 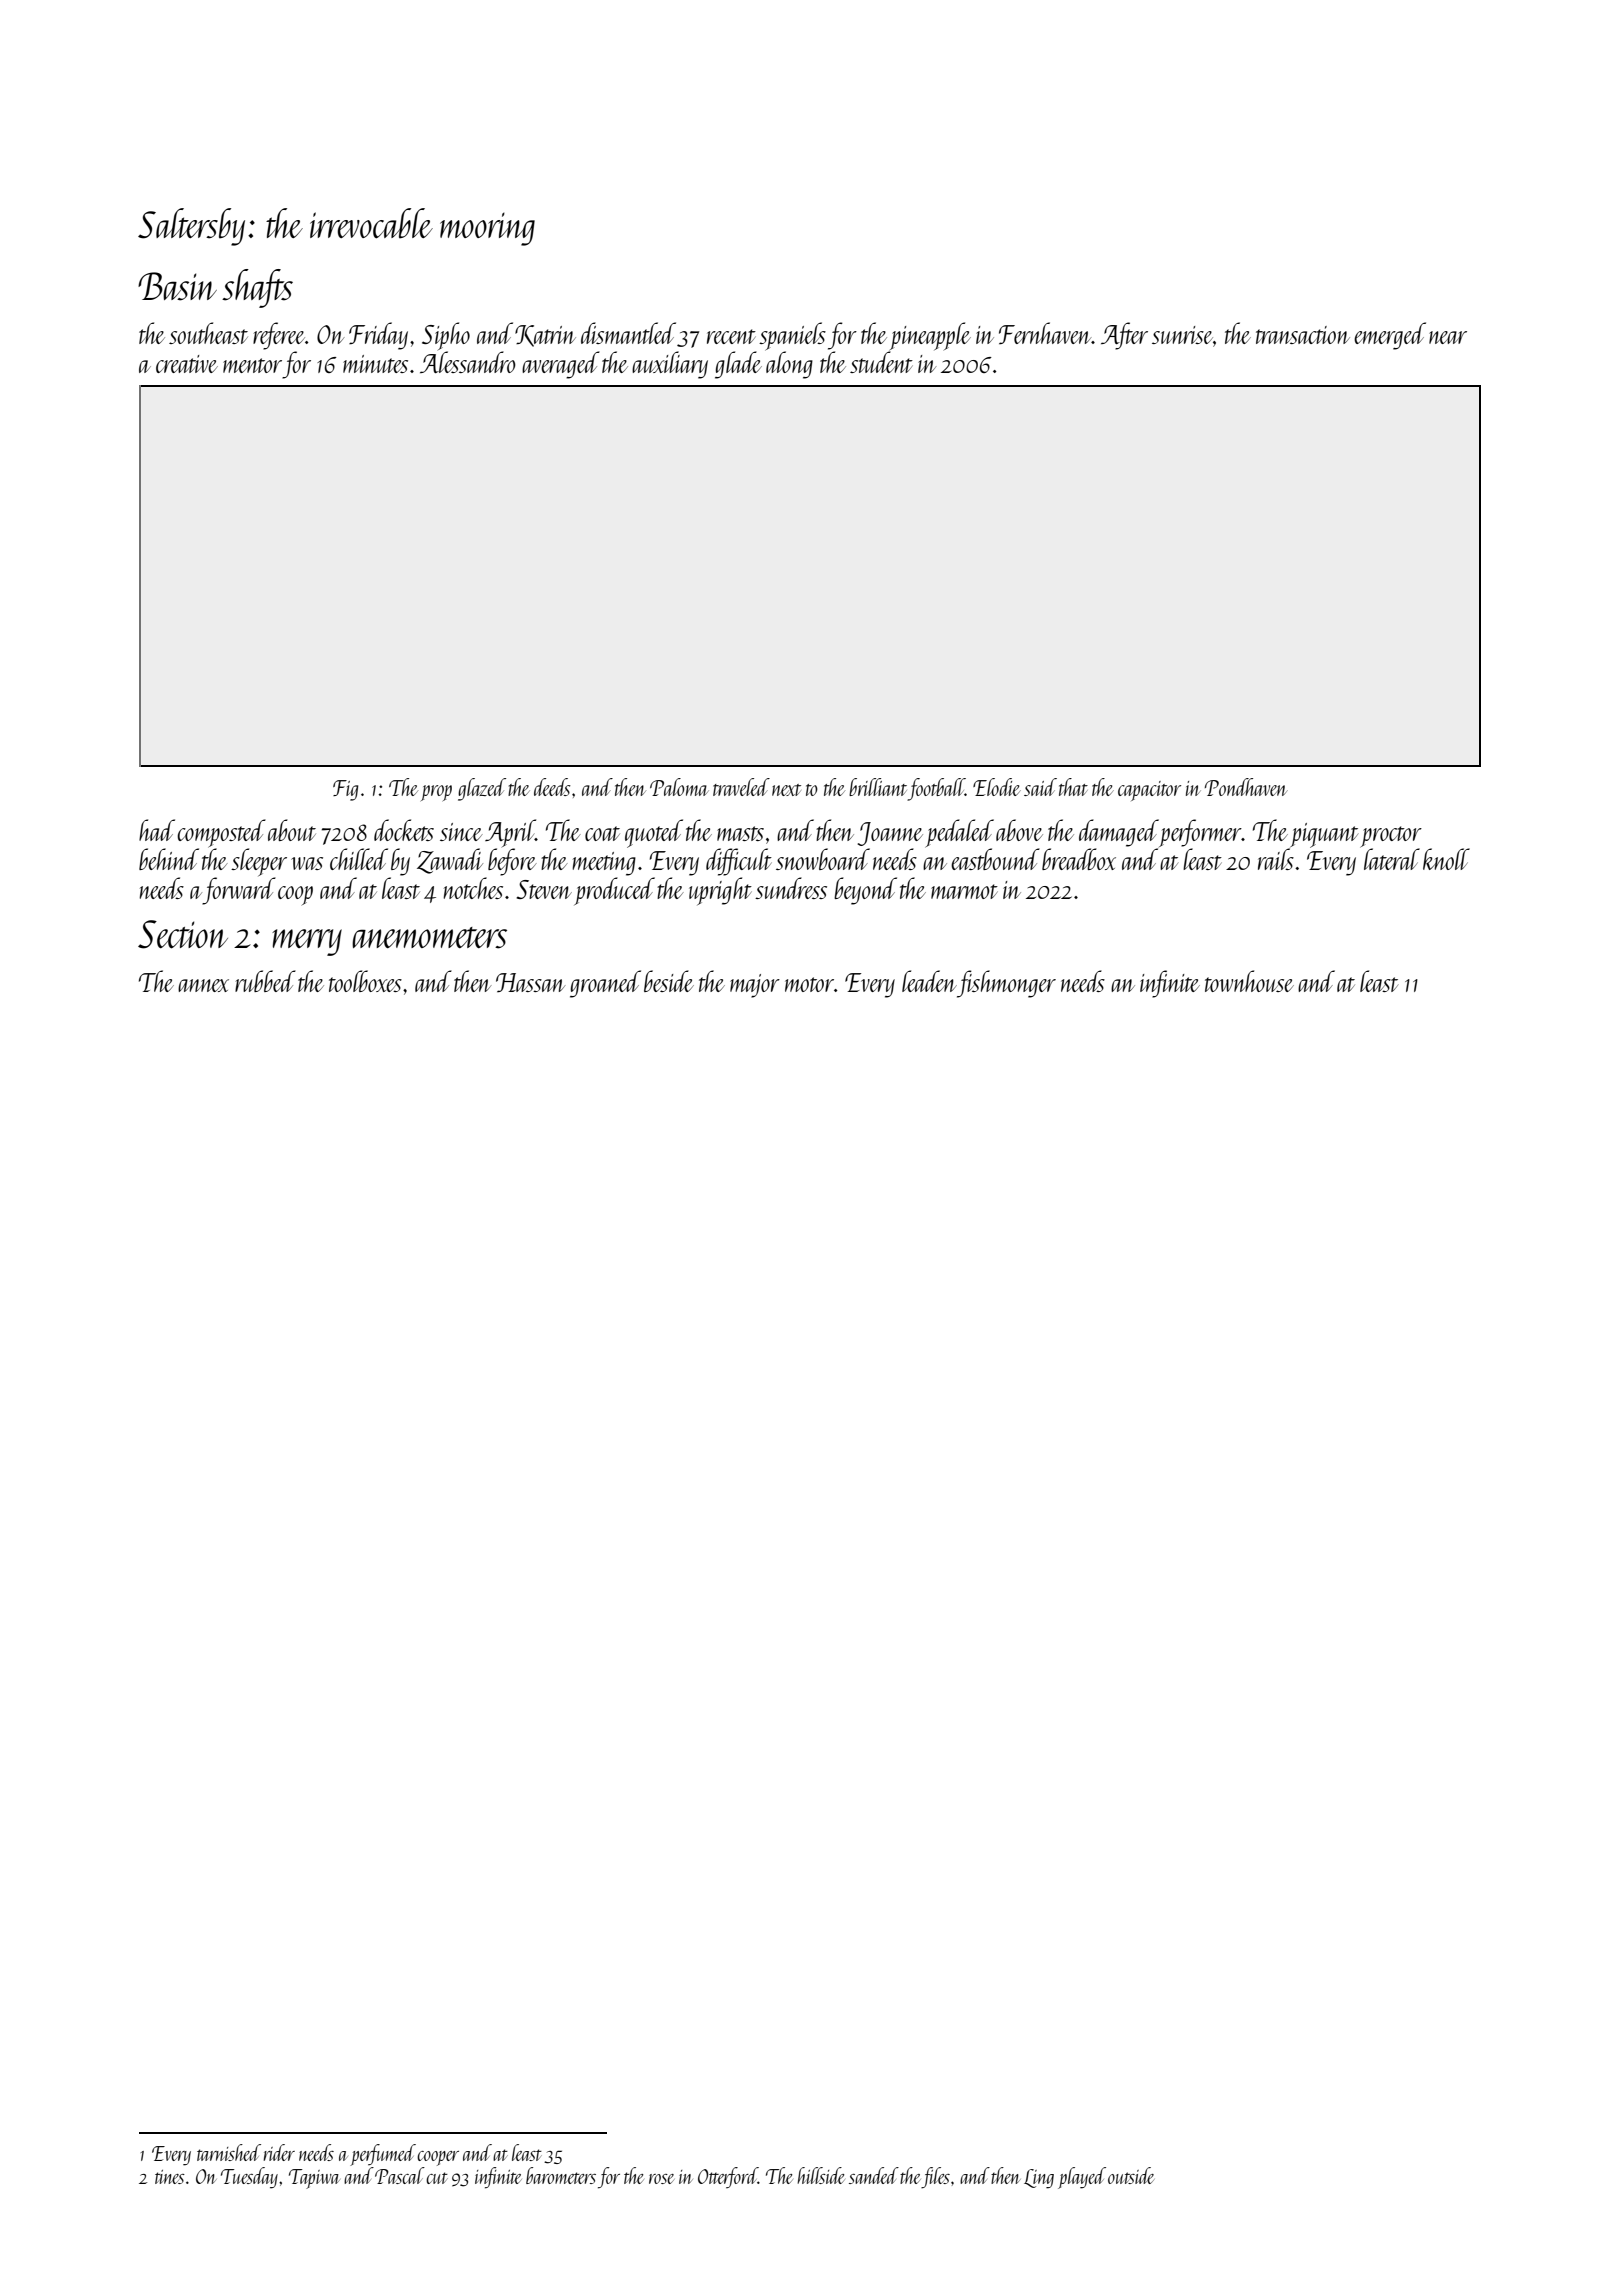 I want to click on annex, so click(x=203, y=985).
